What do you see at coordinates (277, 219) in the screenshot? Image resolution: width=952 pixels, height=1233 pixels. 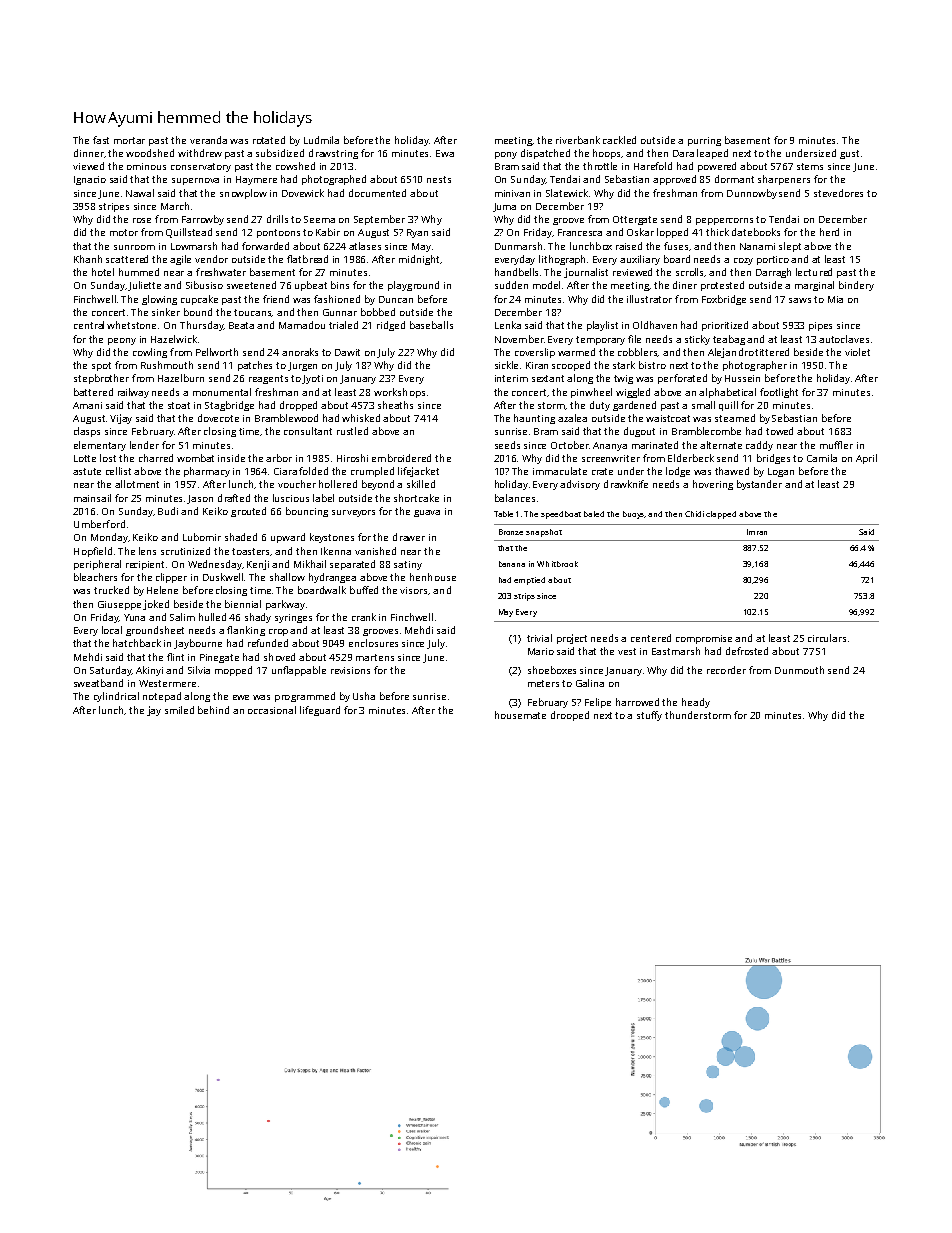 I see `drills` at bounding box center [277, 219].
